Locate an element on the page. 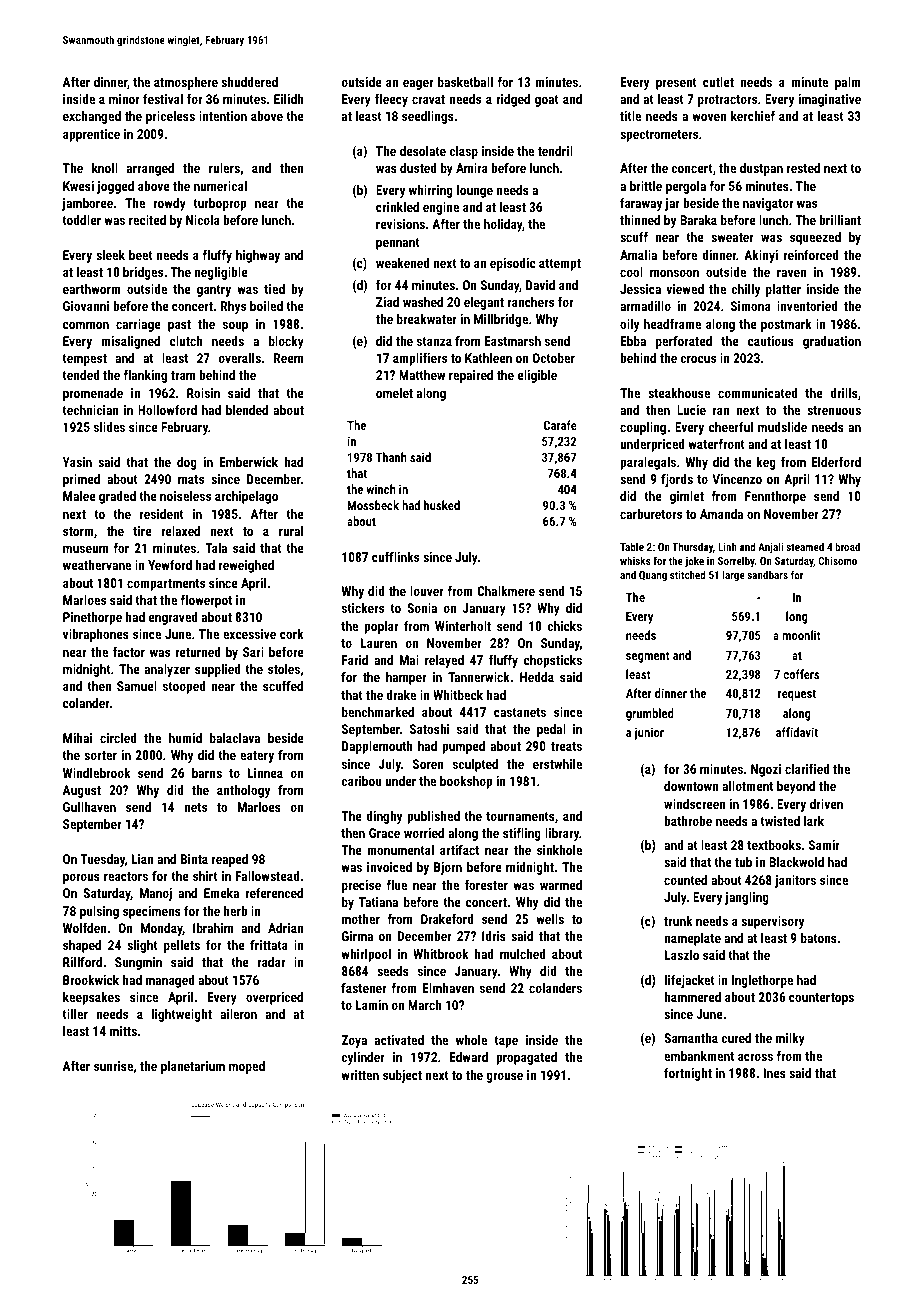 The image size is (924, 1308). Soren is located at coordinates (428, 764).
